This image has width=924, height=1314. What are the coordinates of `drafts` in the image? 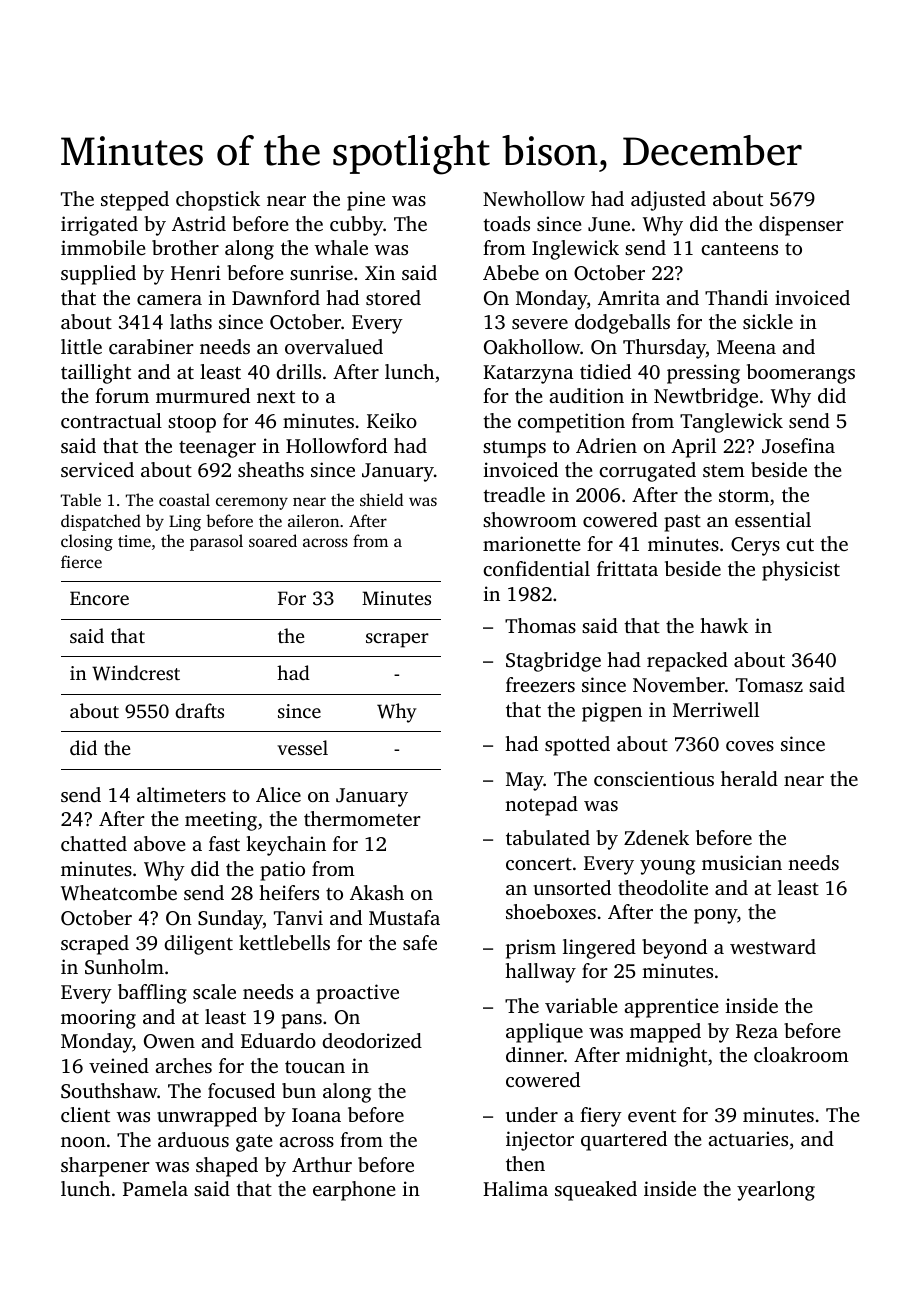 It's located at (199, 710).
